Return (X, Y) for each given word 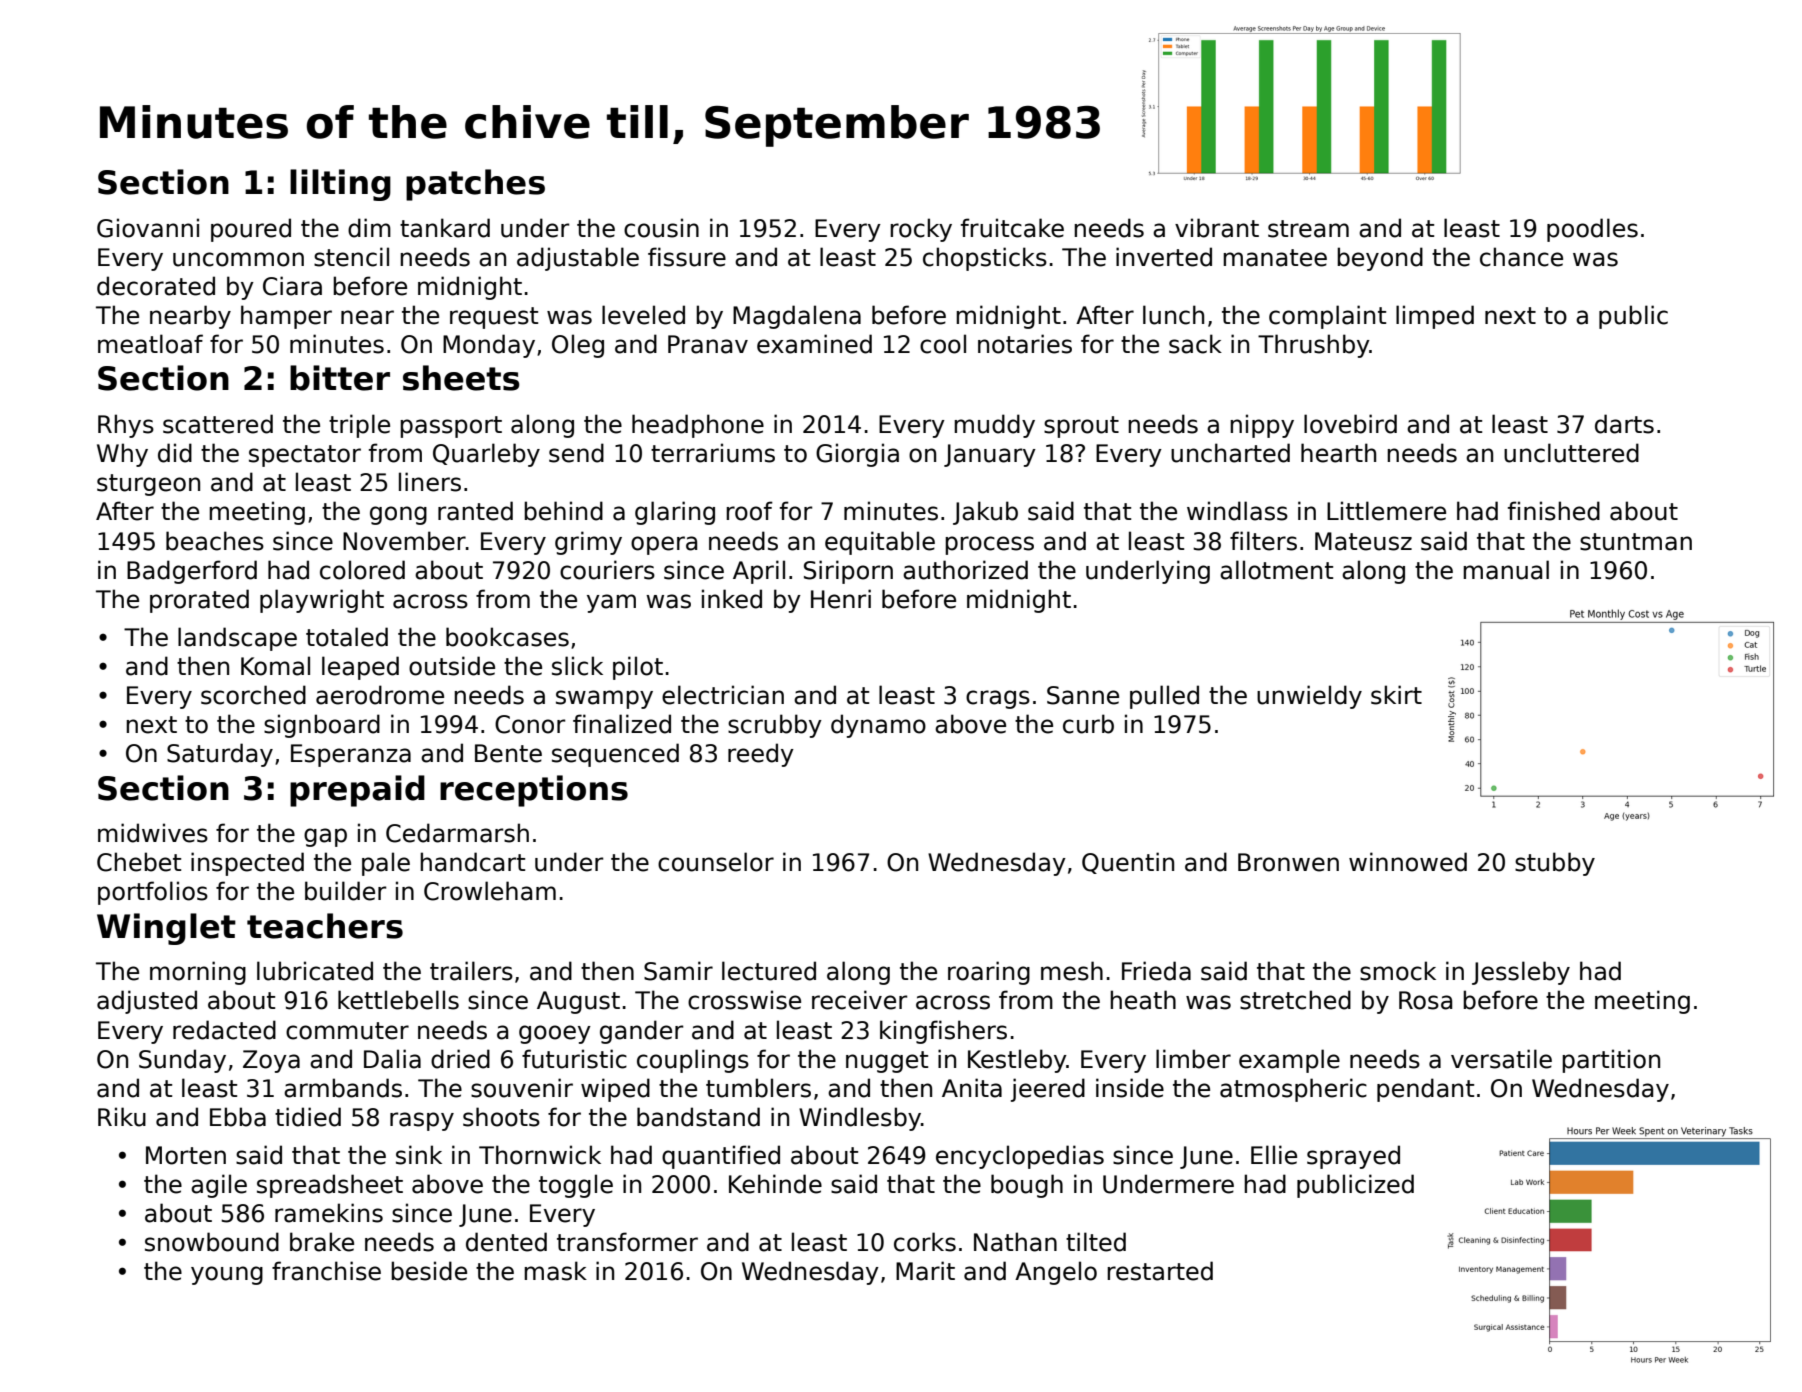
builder (346, 891)
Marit (925, 1271)
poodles (1592, 230)
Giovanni (148, 228)
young (227, 1275)
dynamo (878, 726)
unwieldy (1309, 697)
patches (475, 185)
